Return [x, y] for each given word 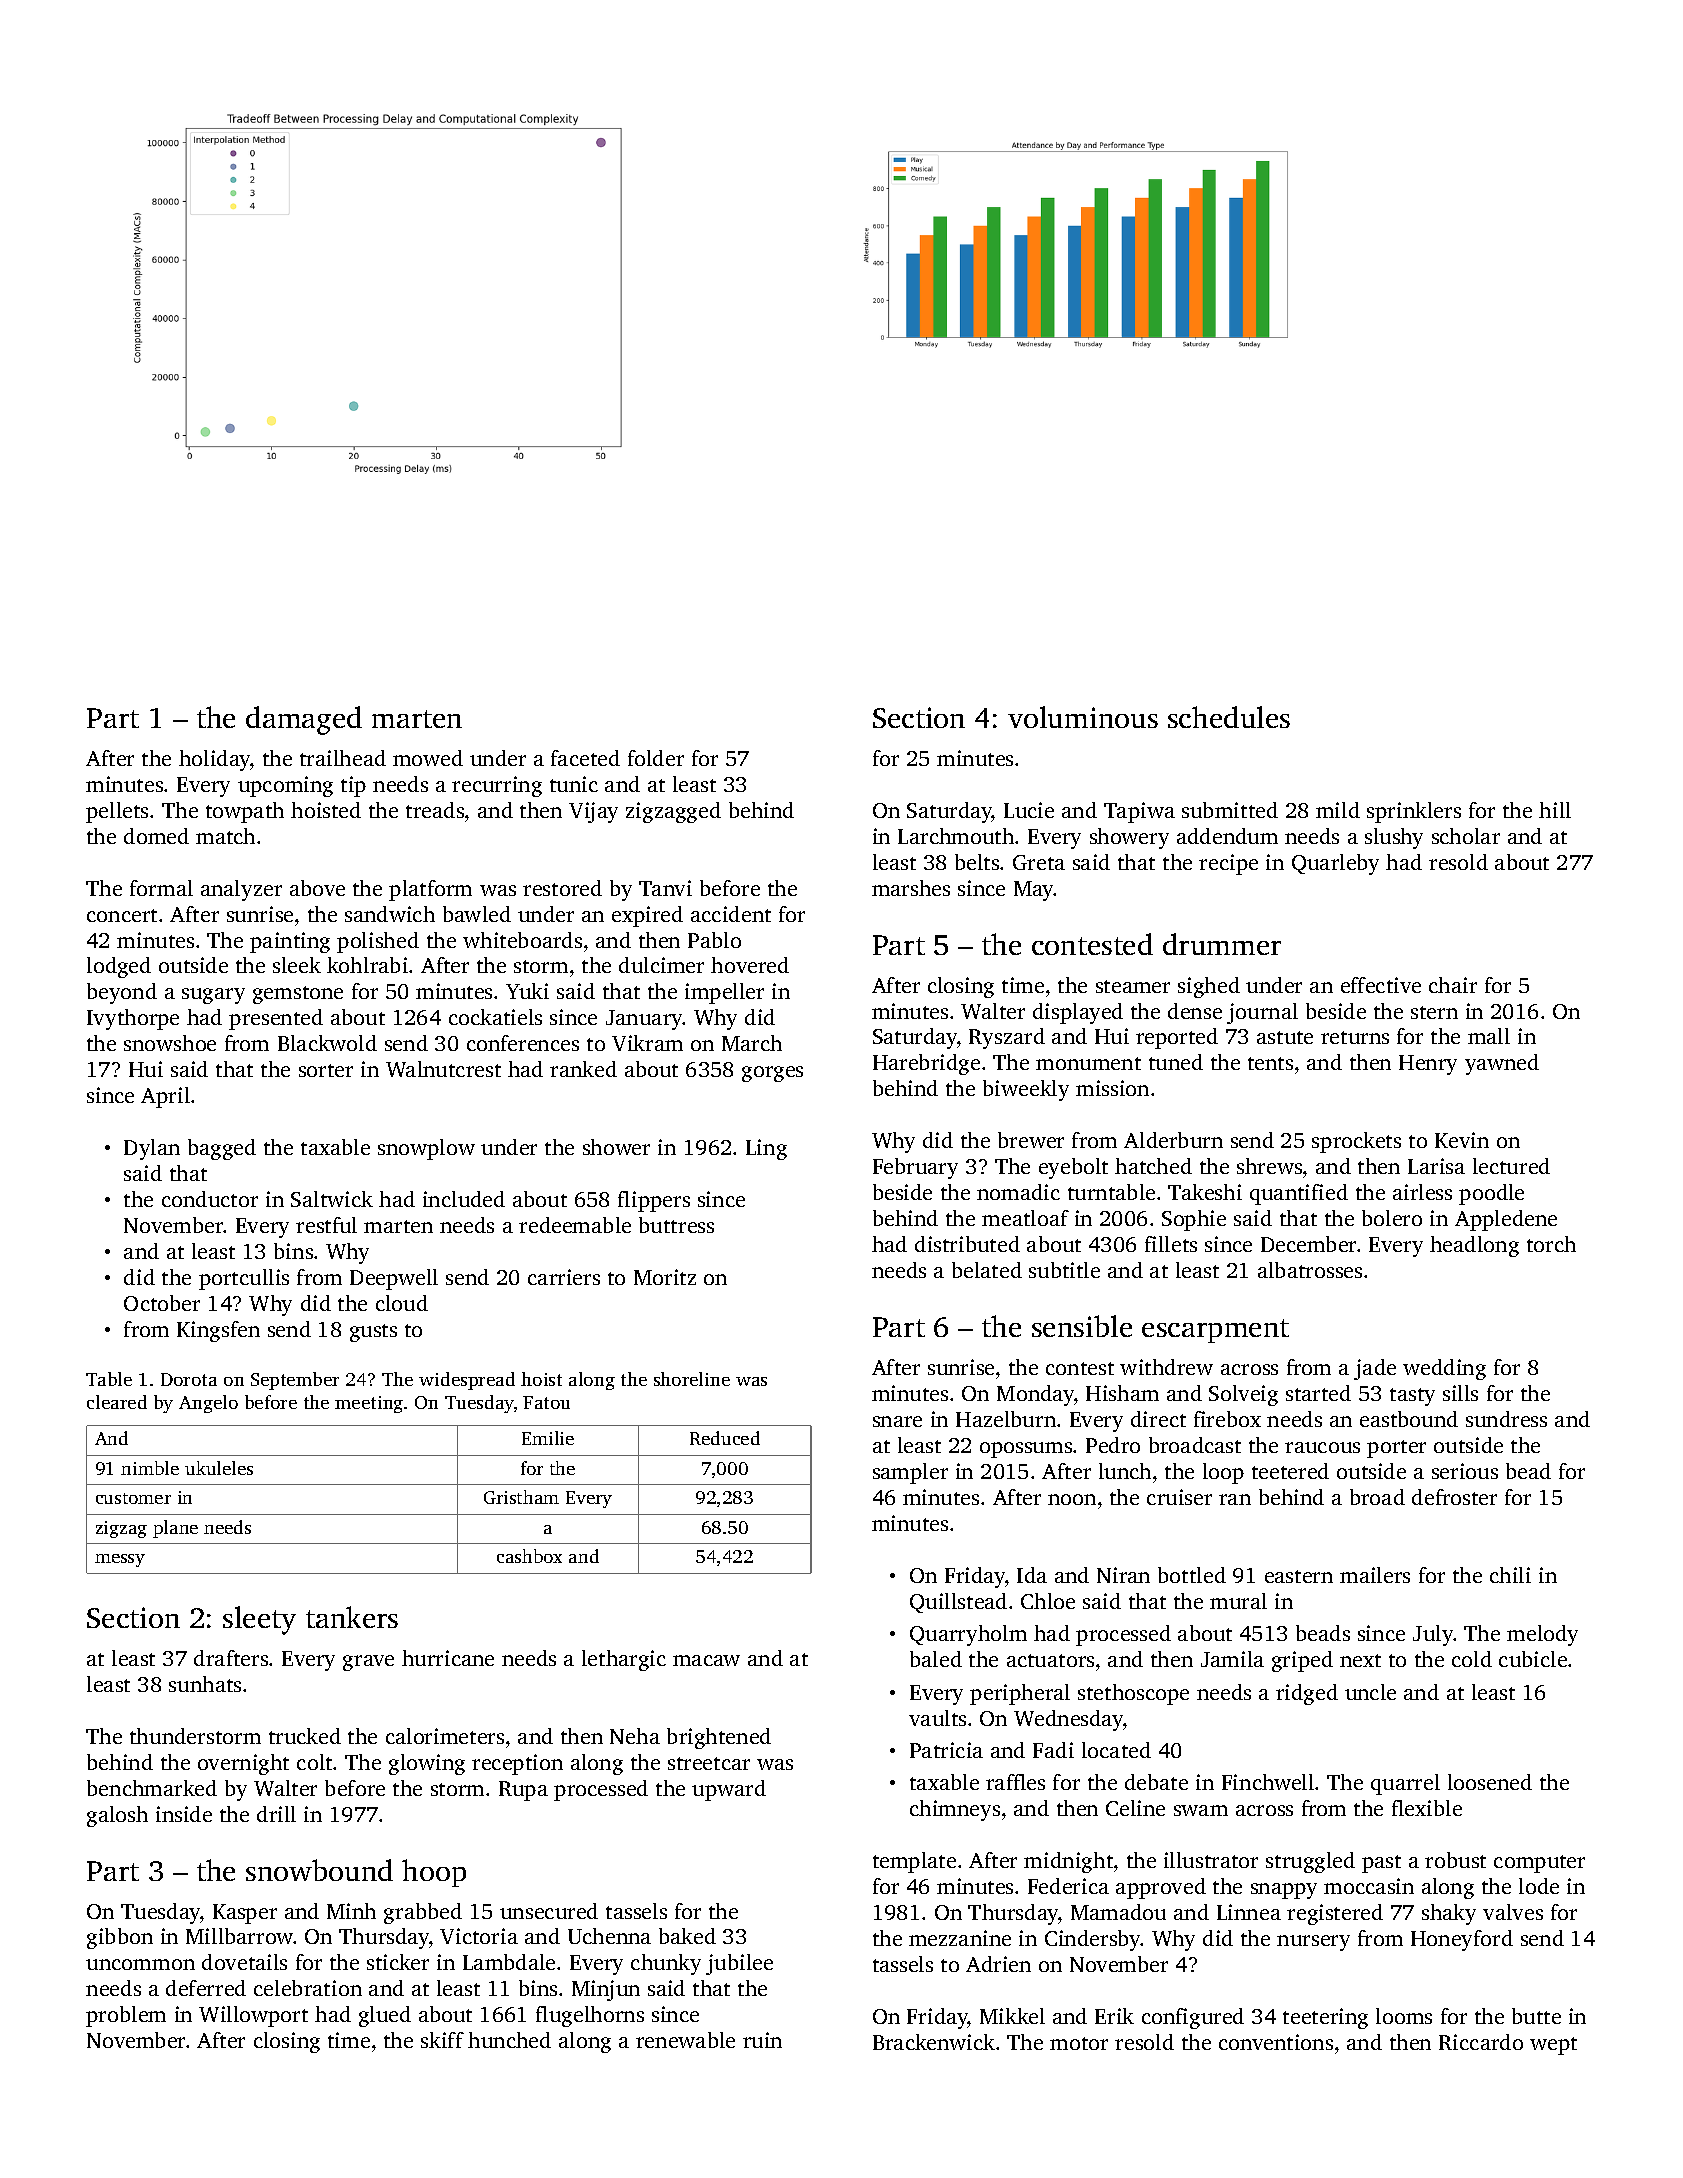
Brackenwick [934, 2042]
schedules [1229, 717]
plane [175, 1529]
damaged [304, 720]
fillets [1171, 1244]
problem [126, 2016]
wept [1553, 2046]
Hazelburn [1006, 1419]
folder [656, 758]
